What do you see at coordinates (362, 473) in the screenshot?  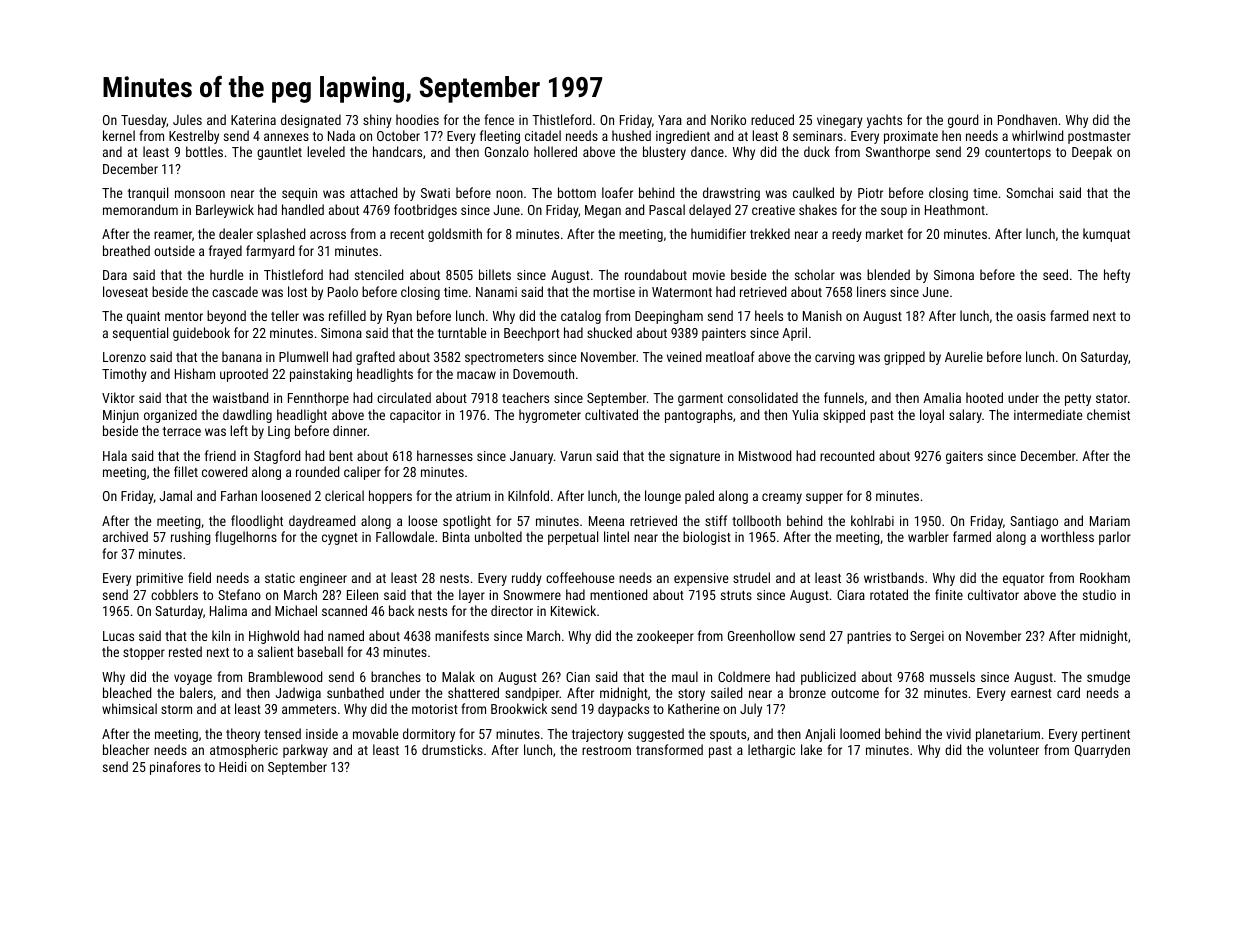 I see `caliper` at bounding box center [362, 473].
